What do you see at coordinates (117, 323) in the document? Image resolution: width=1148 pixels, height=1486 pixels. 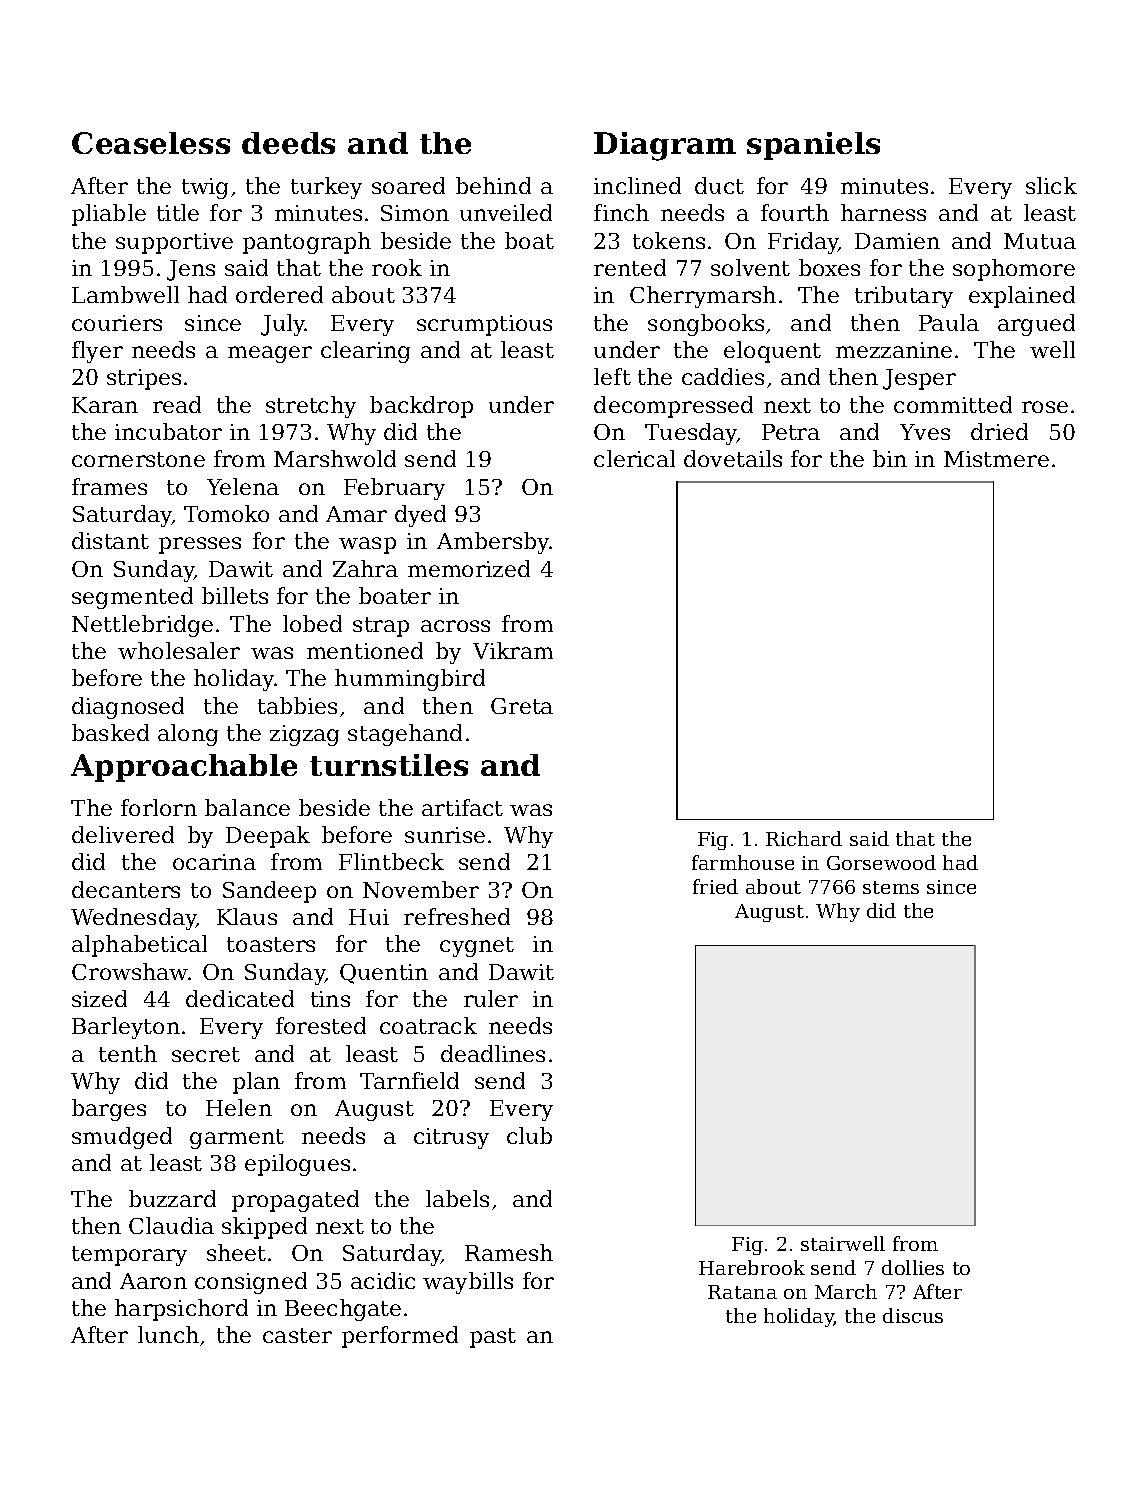 I see `couriers` at bounding box center [117, 323].
